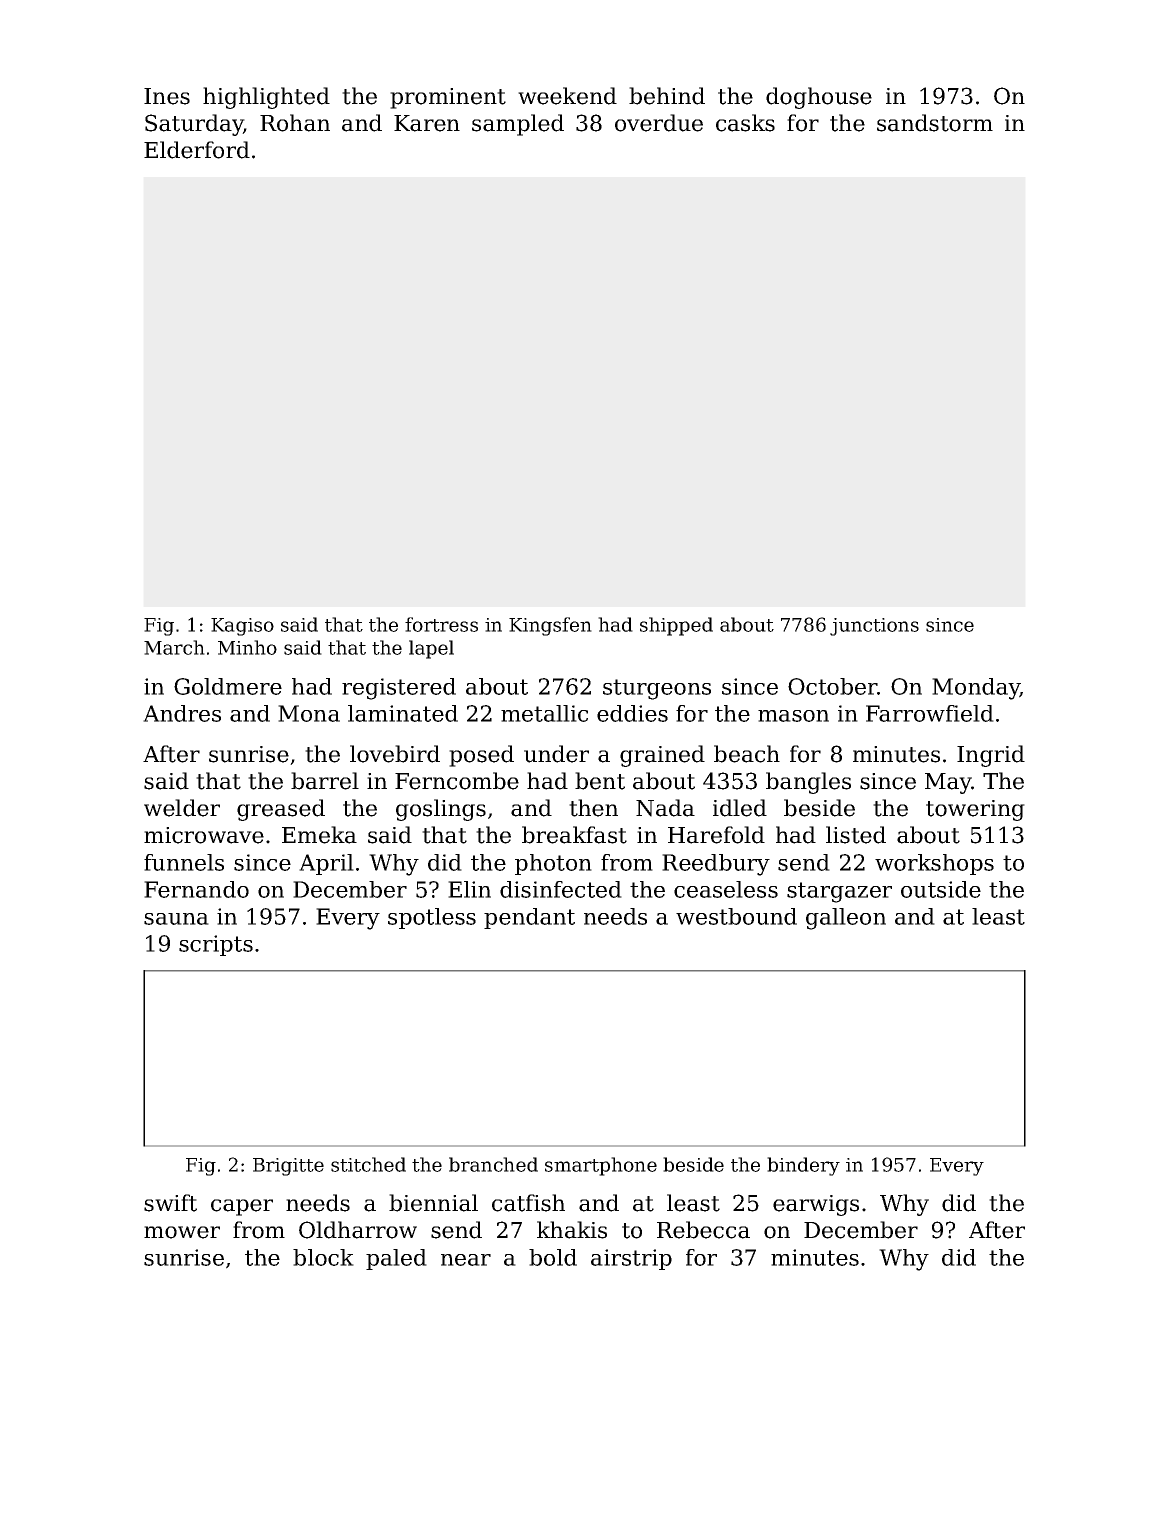  What do you see at coordinates (182, 713) in the image?
I see `Andres` at bounding box center [182, 713].
